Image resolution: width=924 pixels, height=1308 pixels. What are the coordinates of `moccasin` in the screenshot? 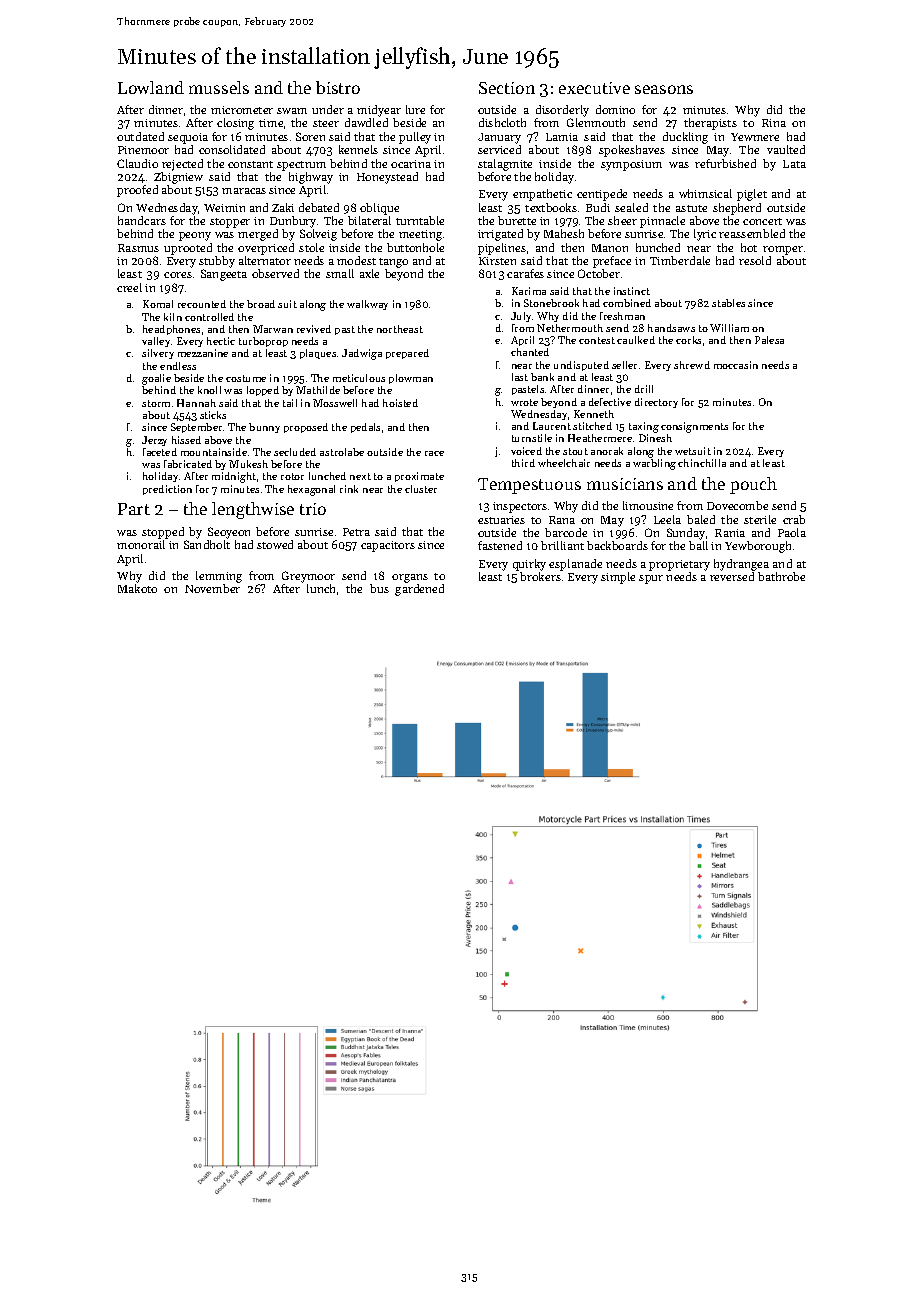 It's located at (736, 365).
